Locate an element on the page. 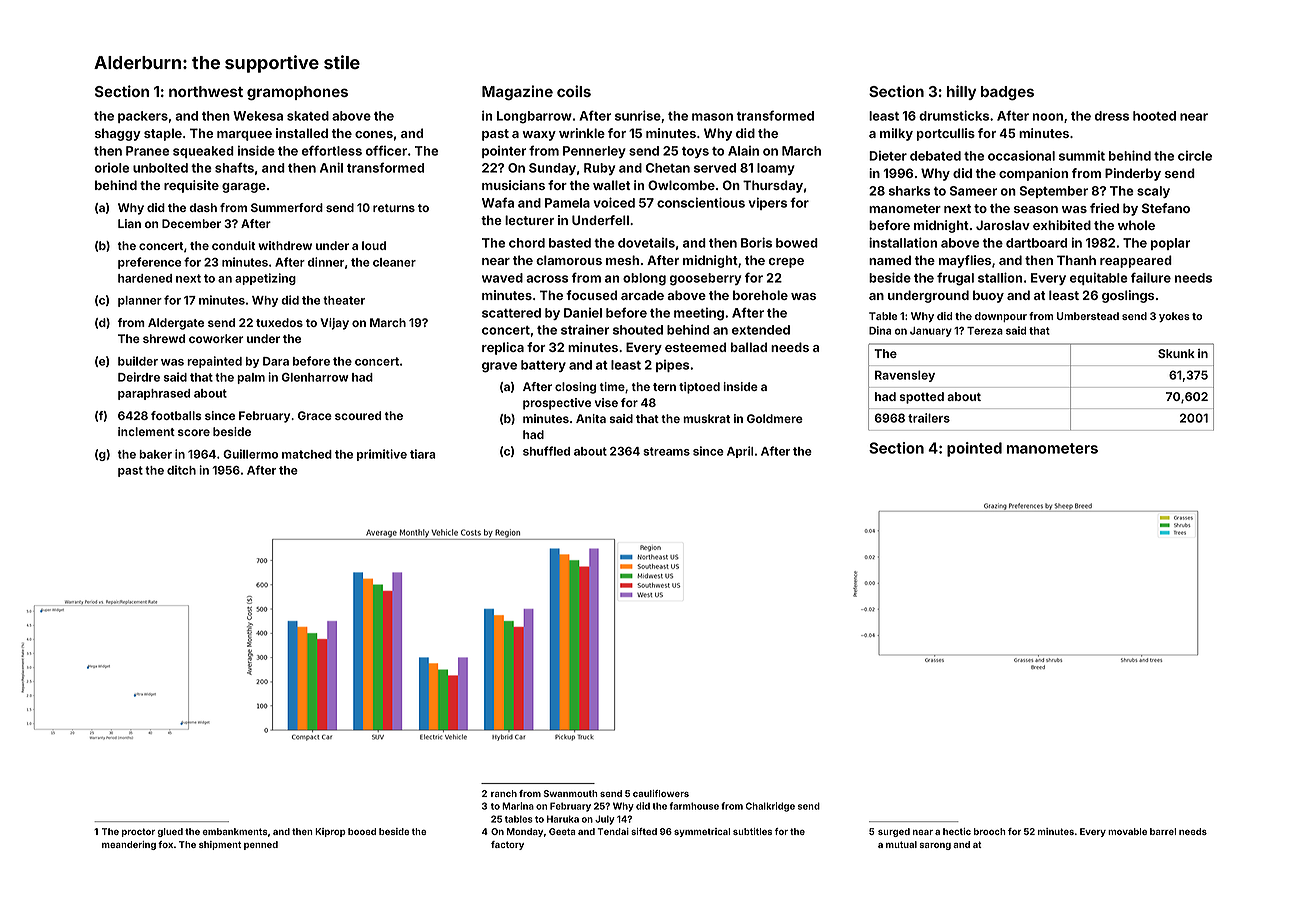 This image has height=924, width=1308. meandering is located at coordinates (129, 845).
